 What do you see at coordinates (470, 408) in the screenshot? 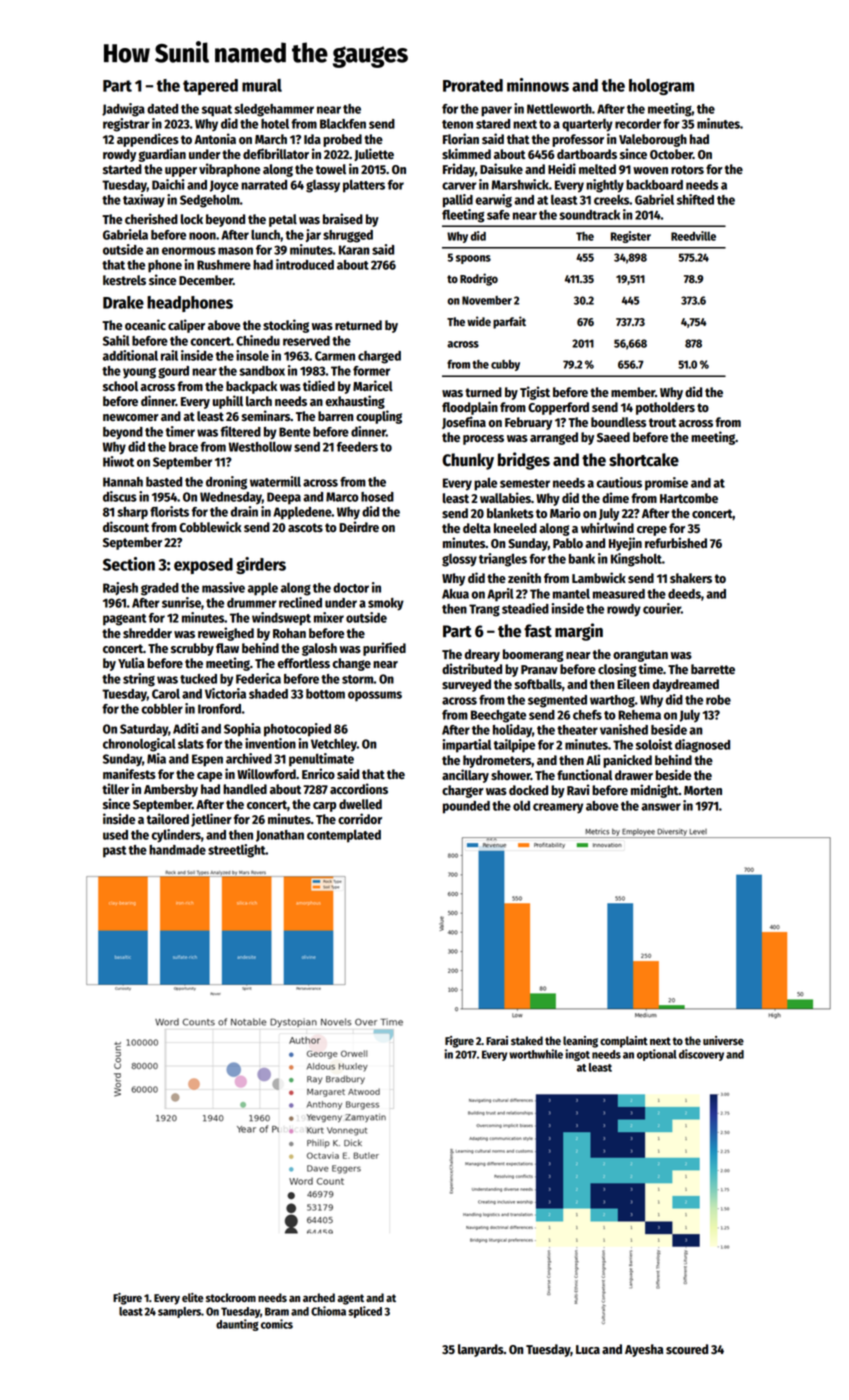
I see `floodplain` at bounding box center [470, 408].
